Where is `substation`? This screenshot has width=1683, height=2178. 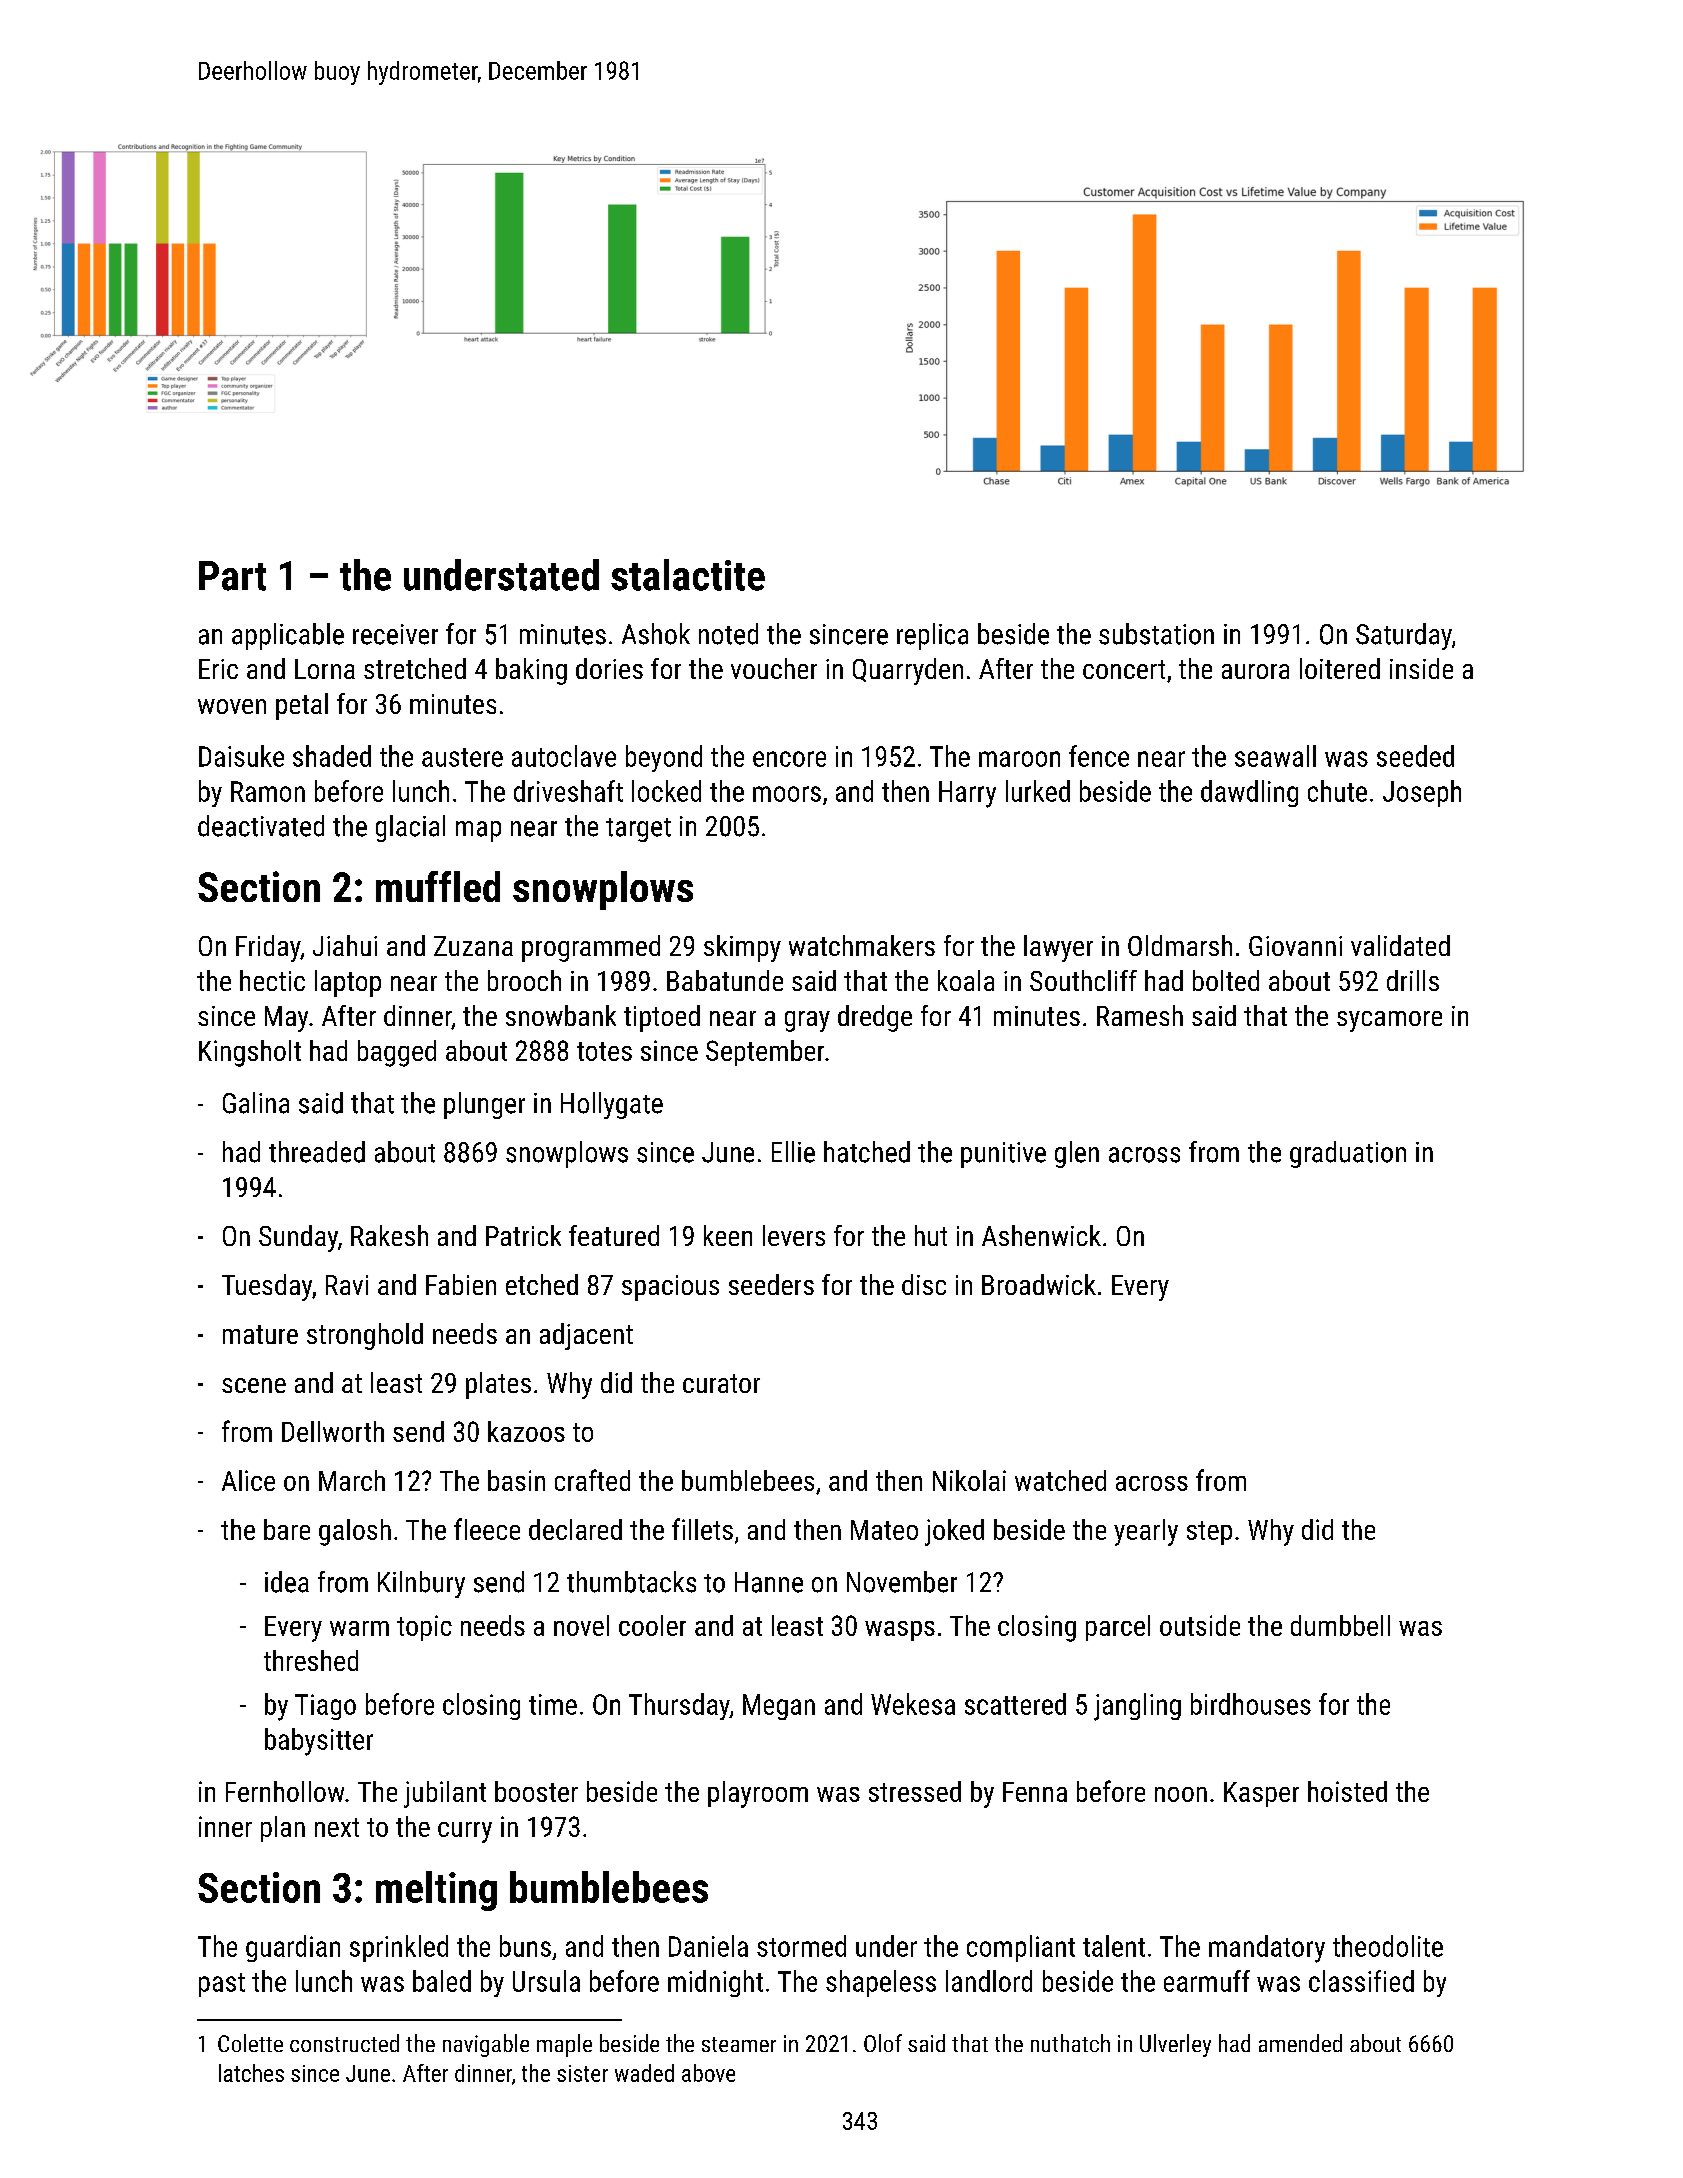
substation is located at coordinates (1156, 634).
